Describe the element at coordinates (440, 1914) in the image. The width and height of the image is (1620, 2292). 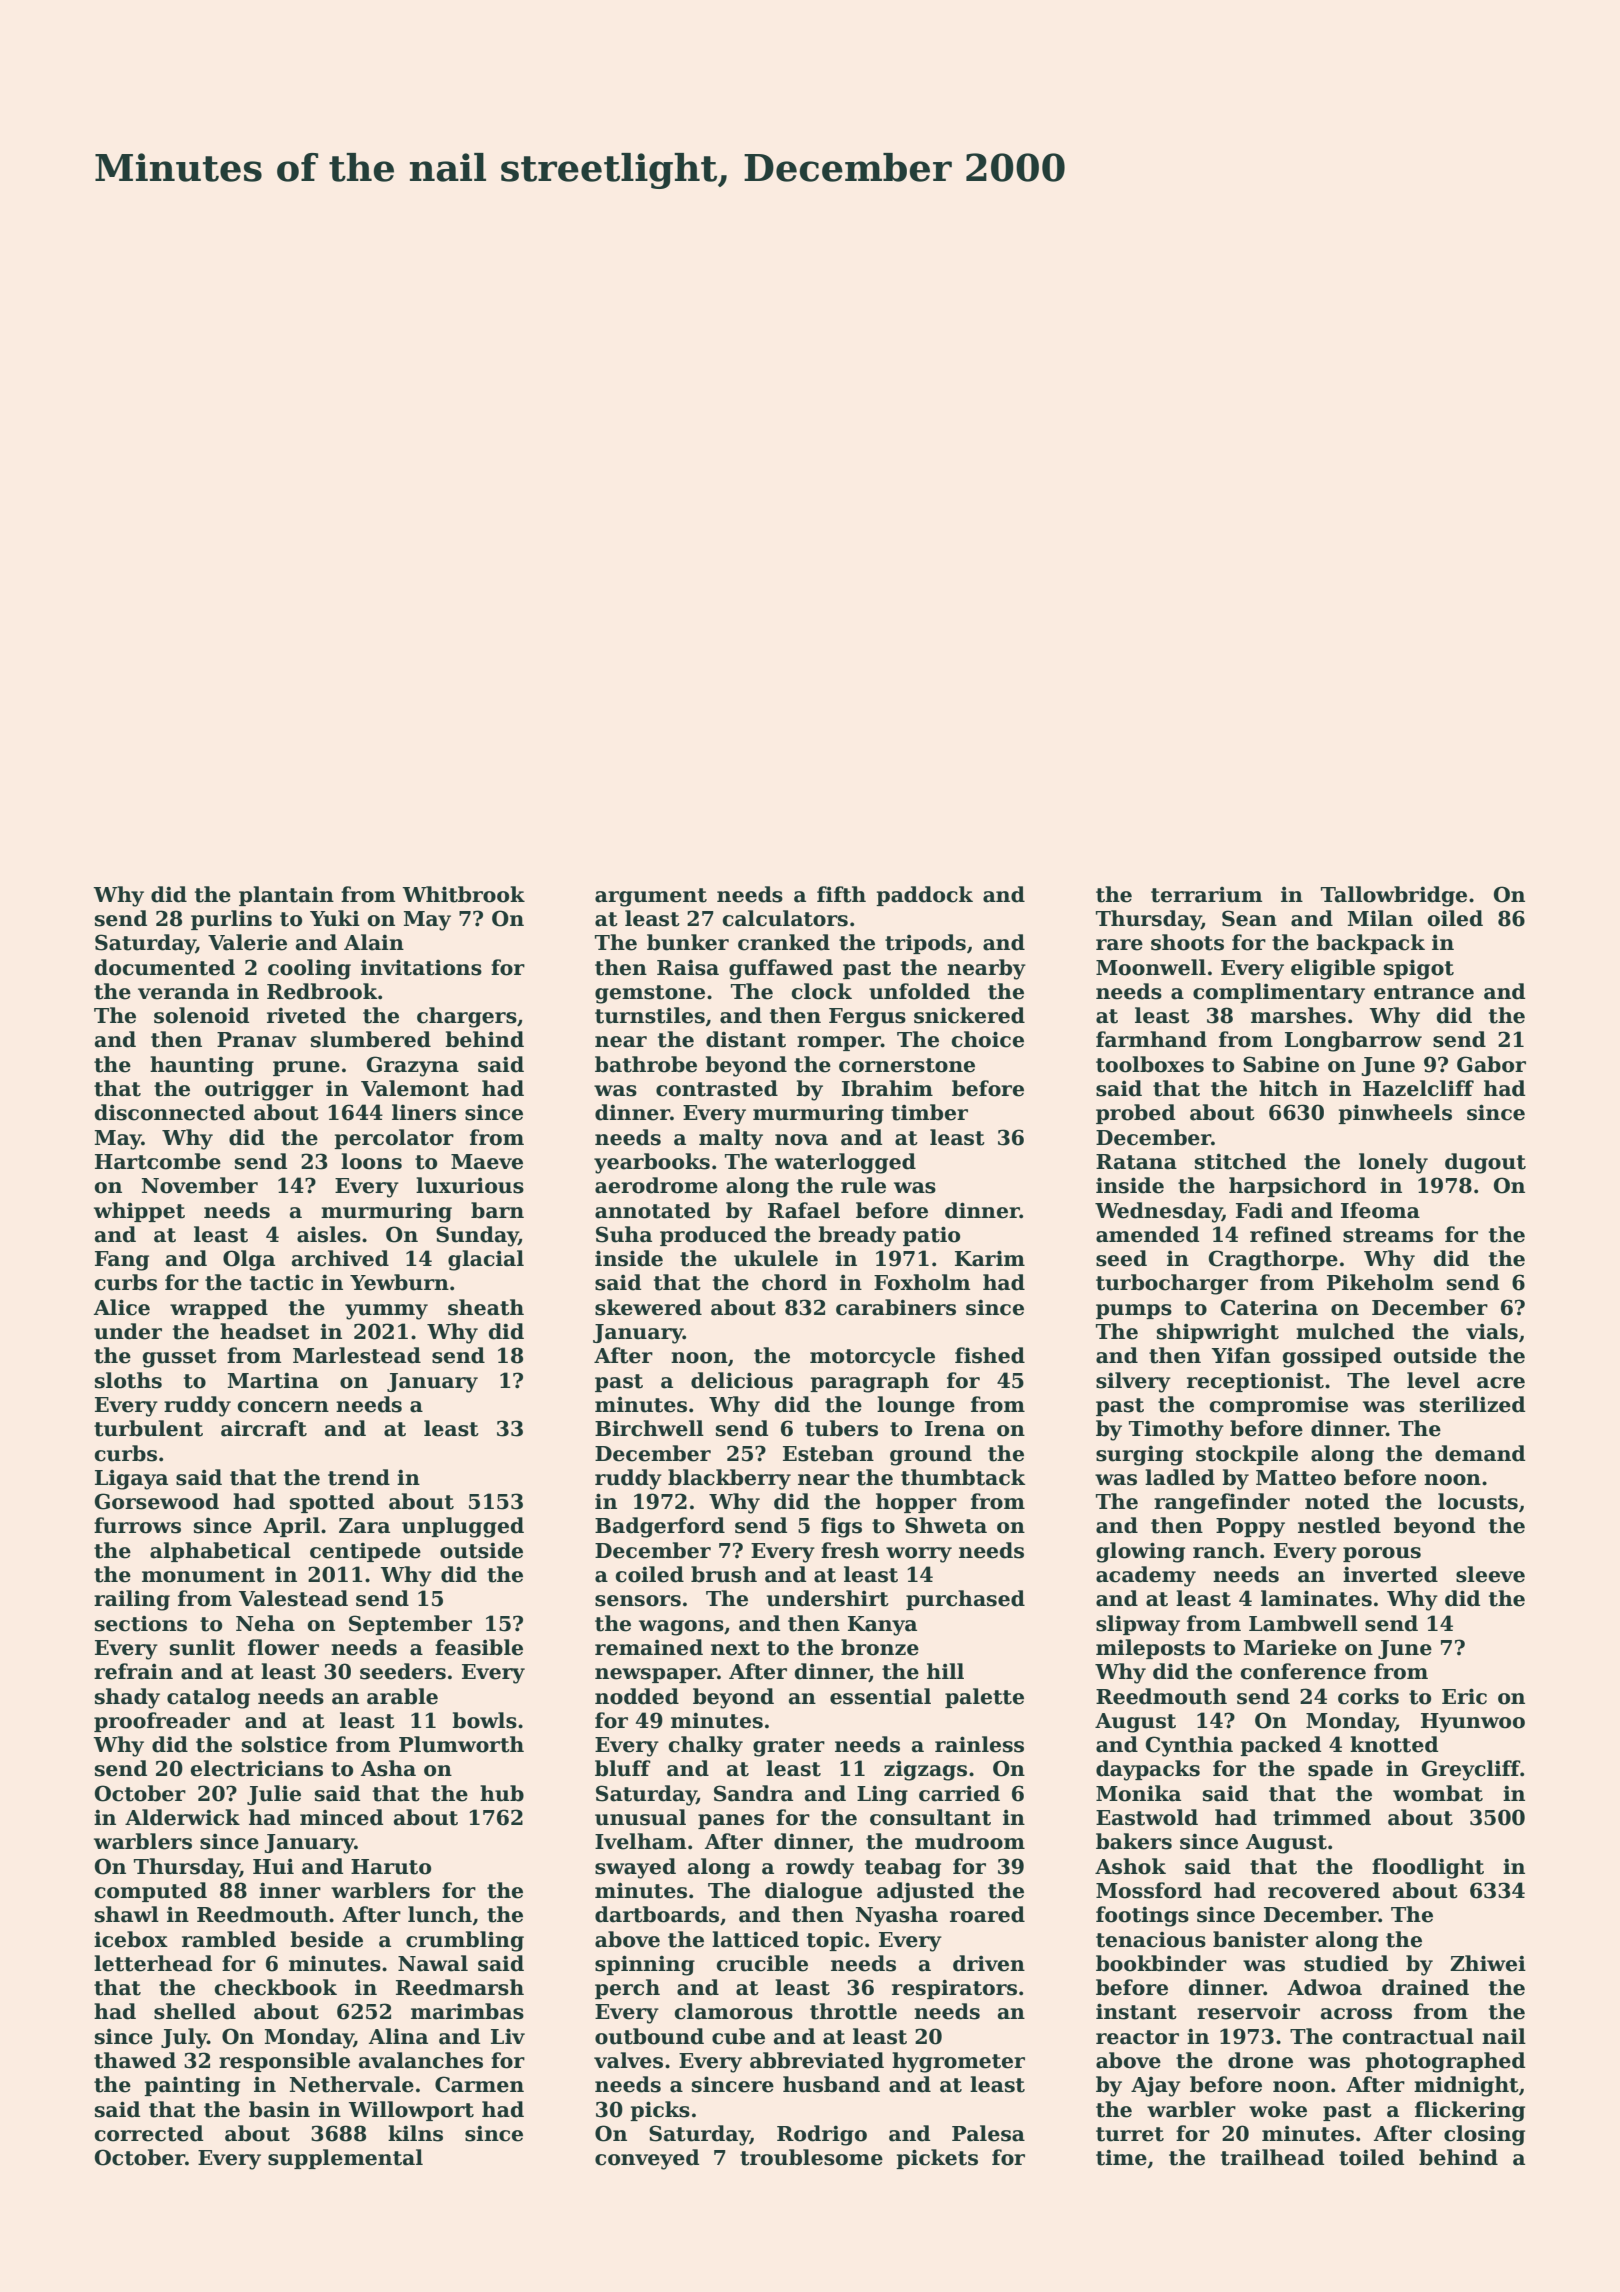
I see `lunch` at that location.
